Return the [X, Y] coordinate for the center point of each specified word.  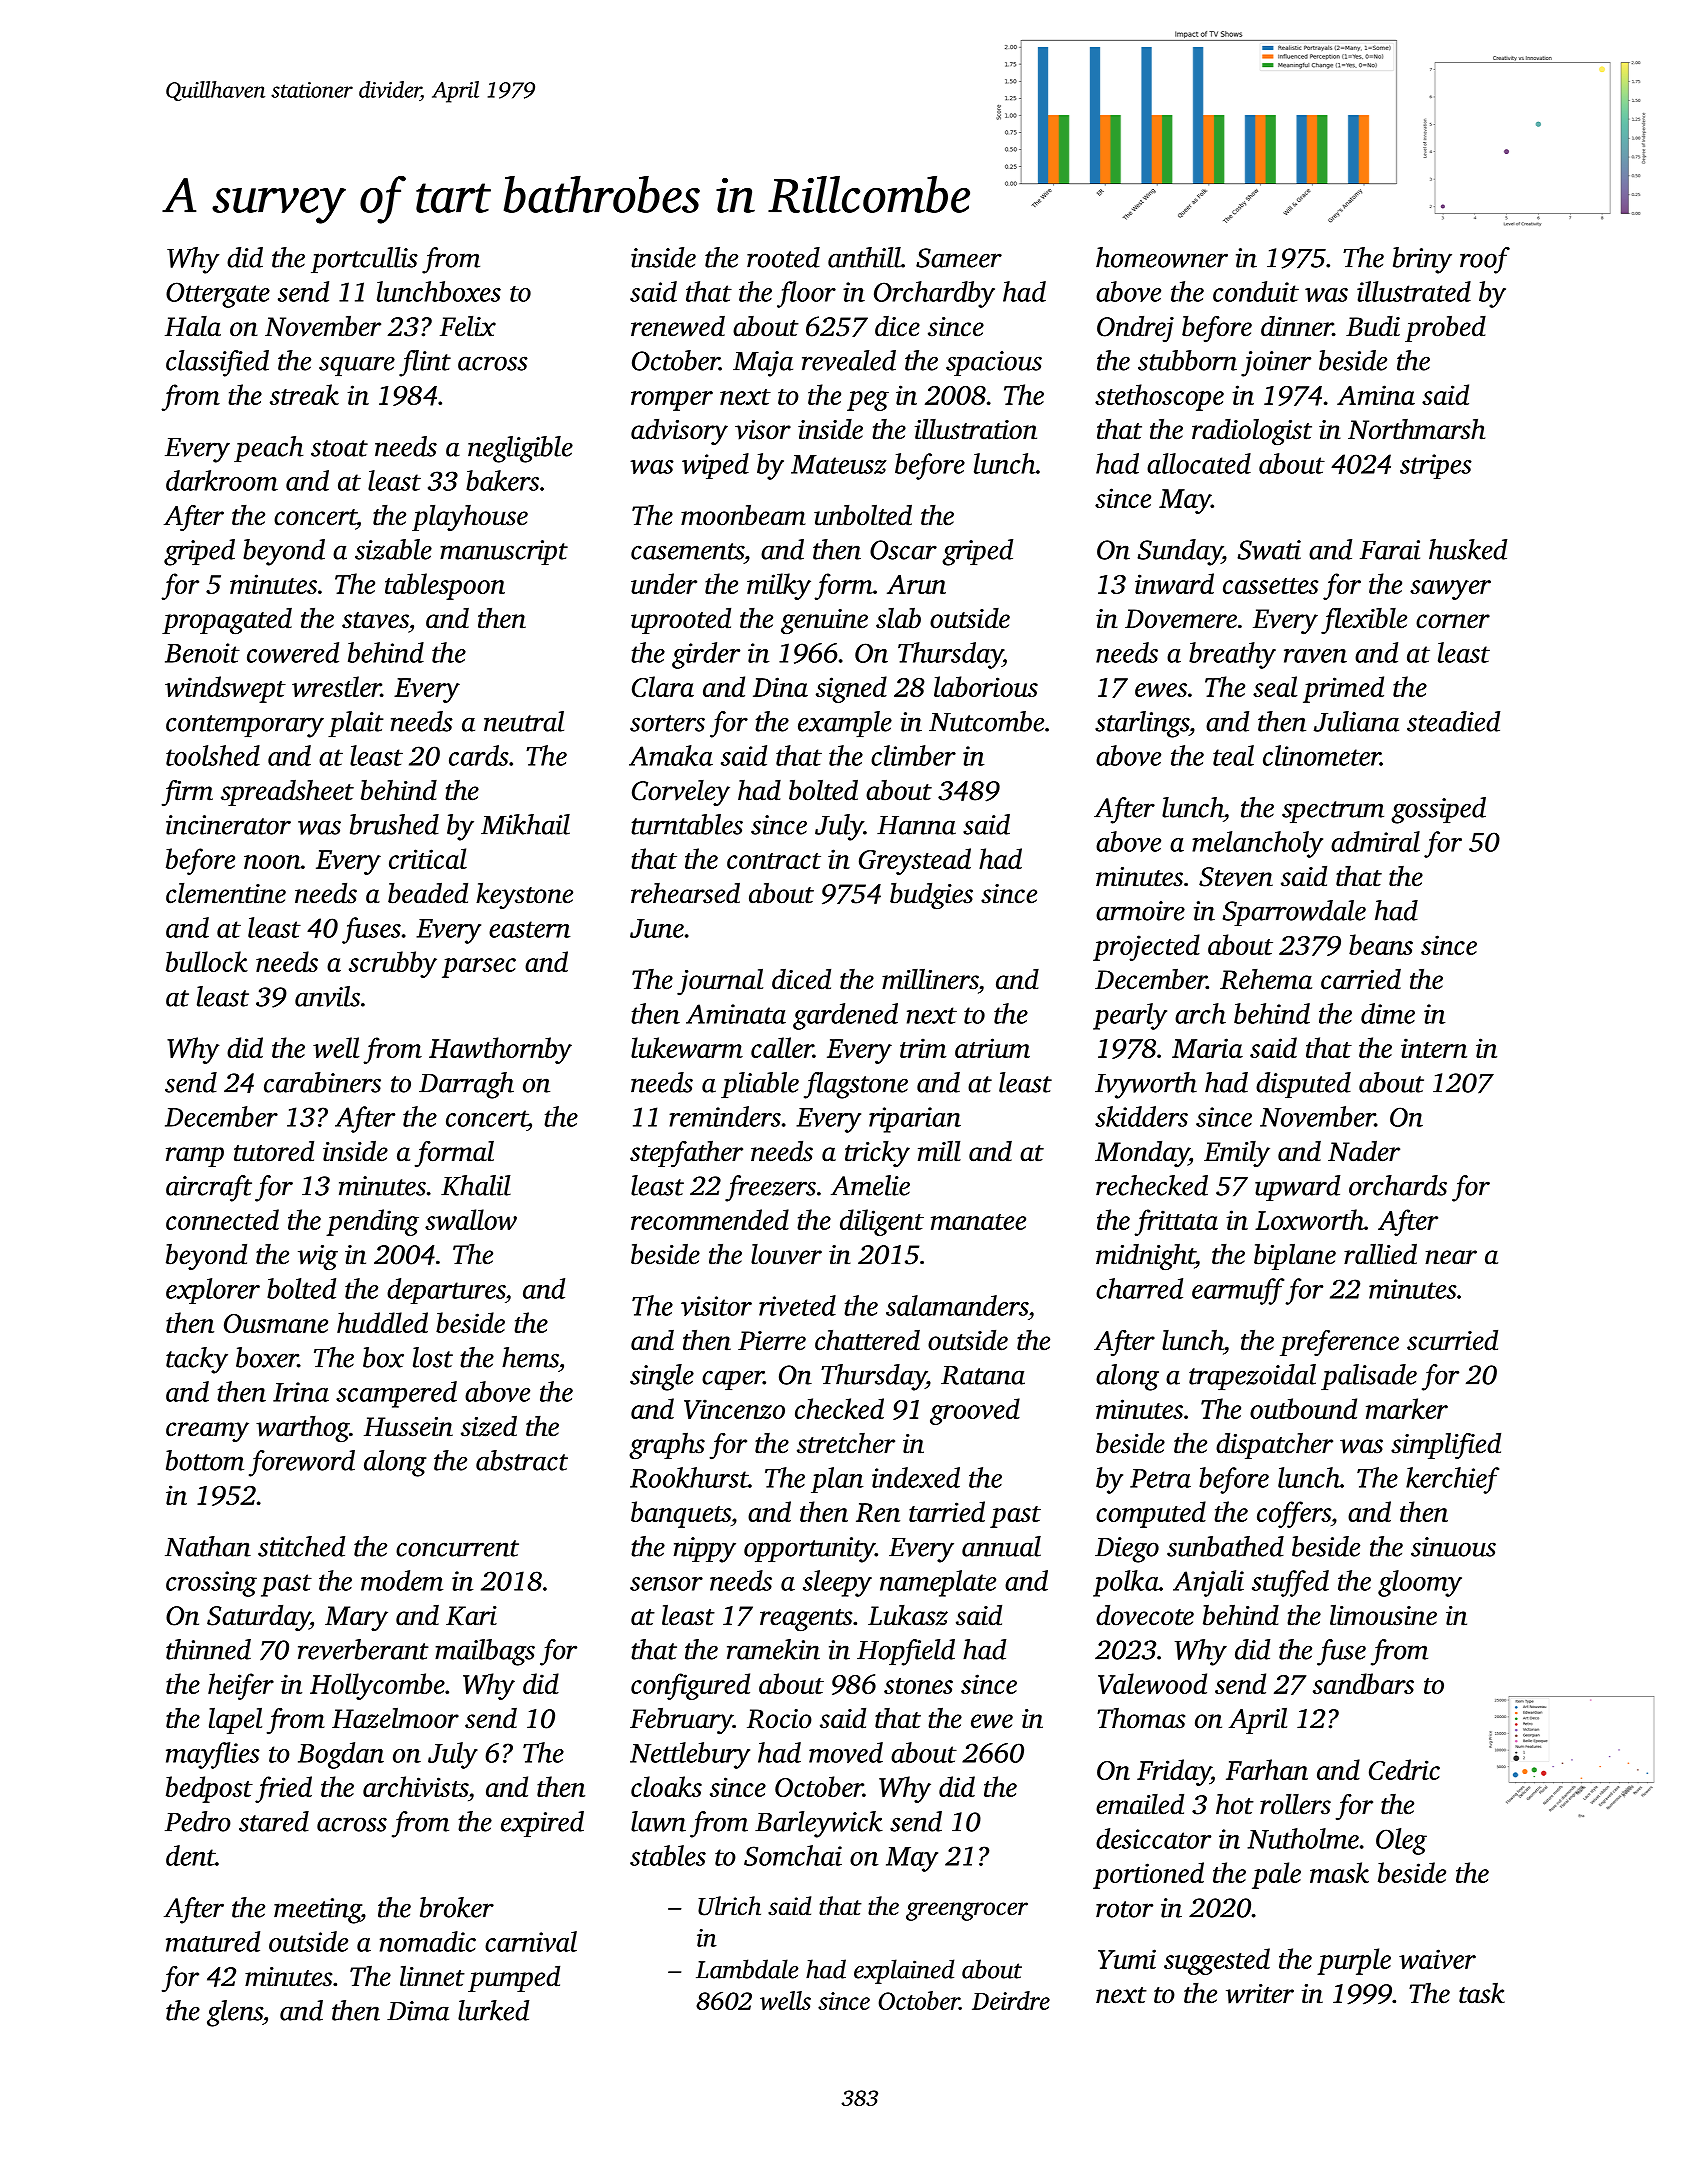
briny [1422, 260]
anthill [864, 257]
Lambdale [747, 1969]
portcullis [364, 260]
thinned [208, 1649]
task [1482, 1993]
